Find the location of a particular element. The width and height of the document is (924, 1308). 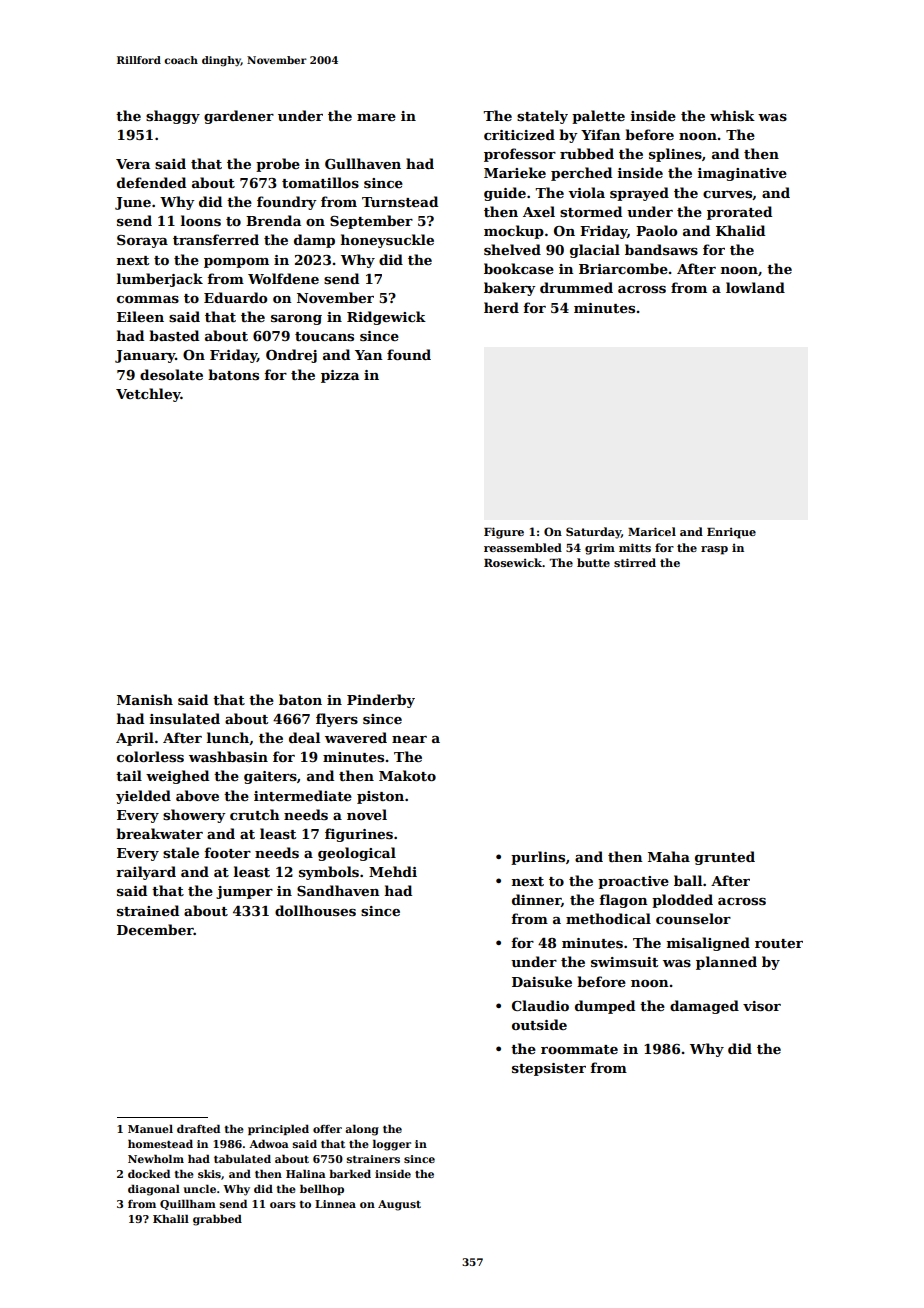

near is located at coordinates (409, 739).
